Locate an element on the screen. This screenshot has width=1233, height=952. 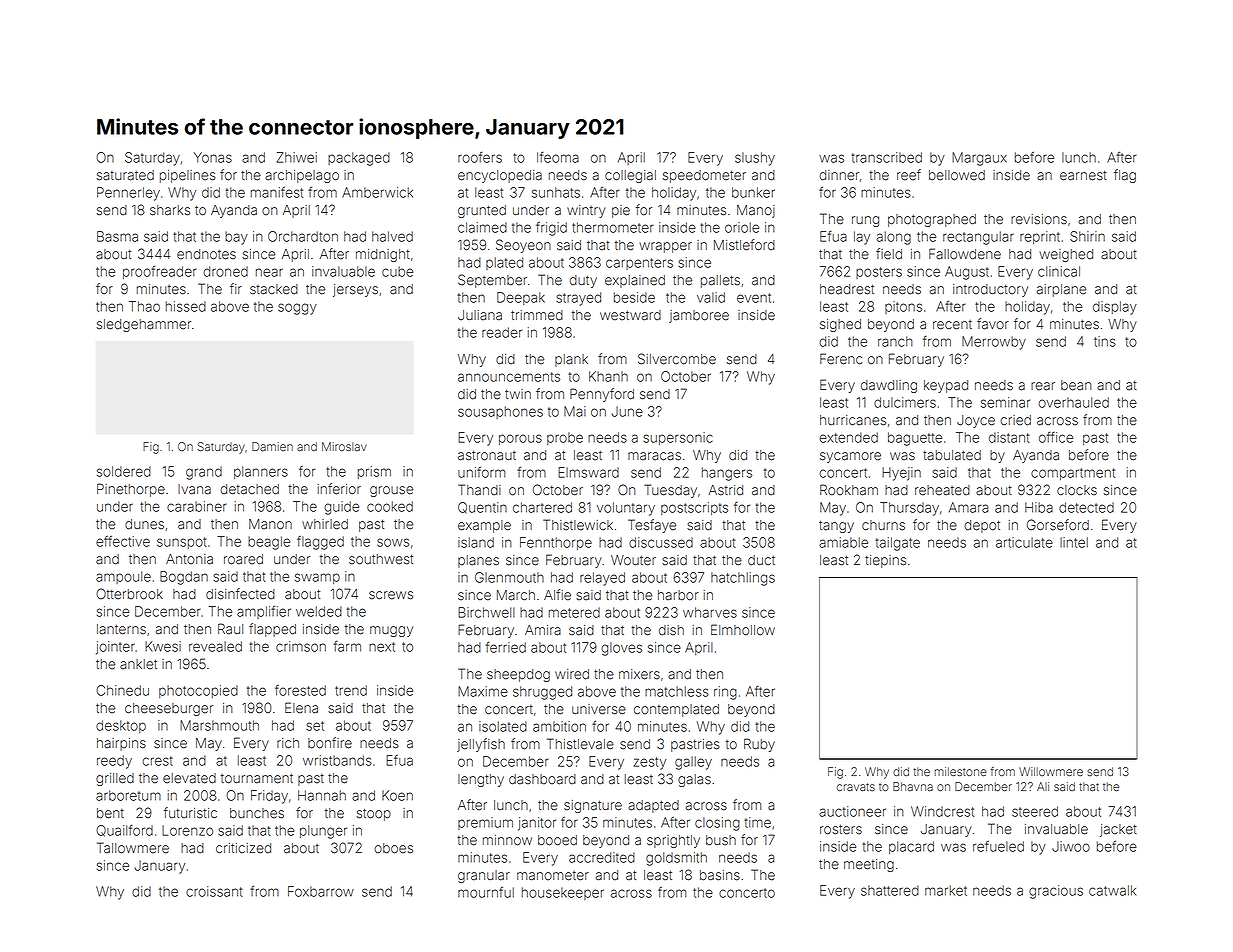
Zhiwei is located at coordinates (297, 157).
